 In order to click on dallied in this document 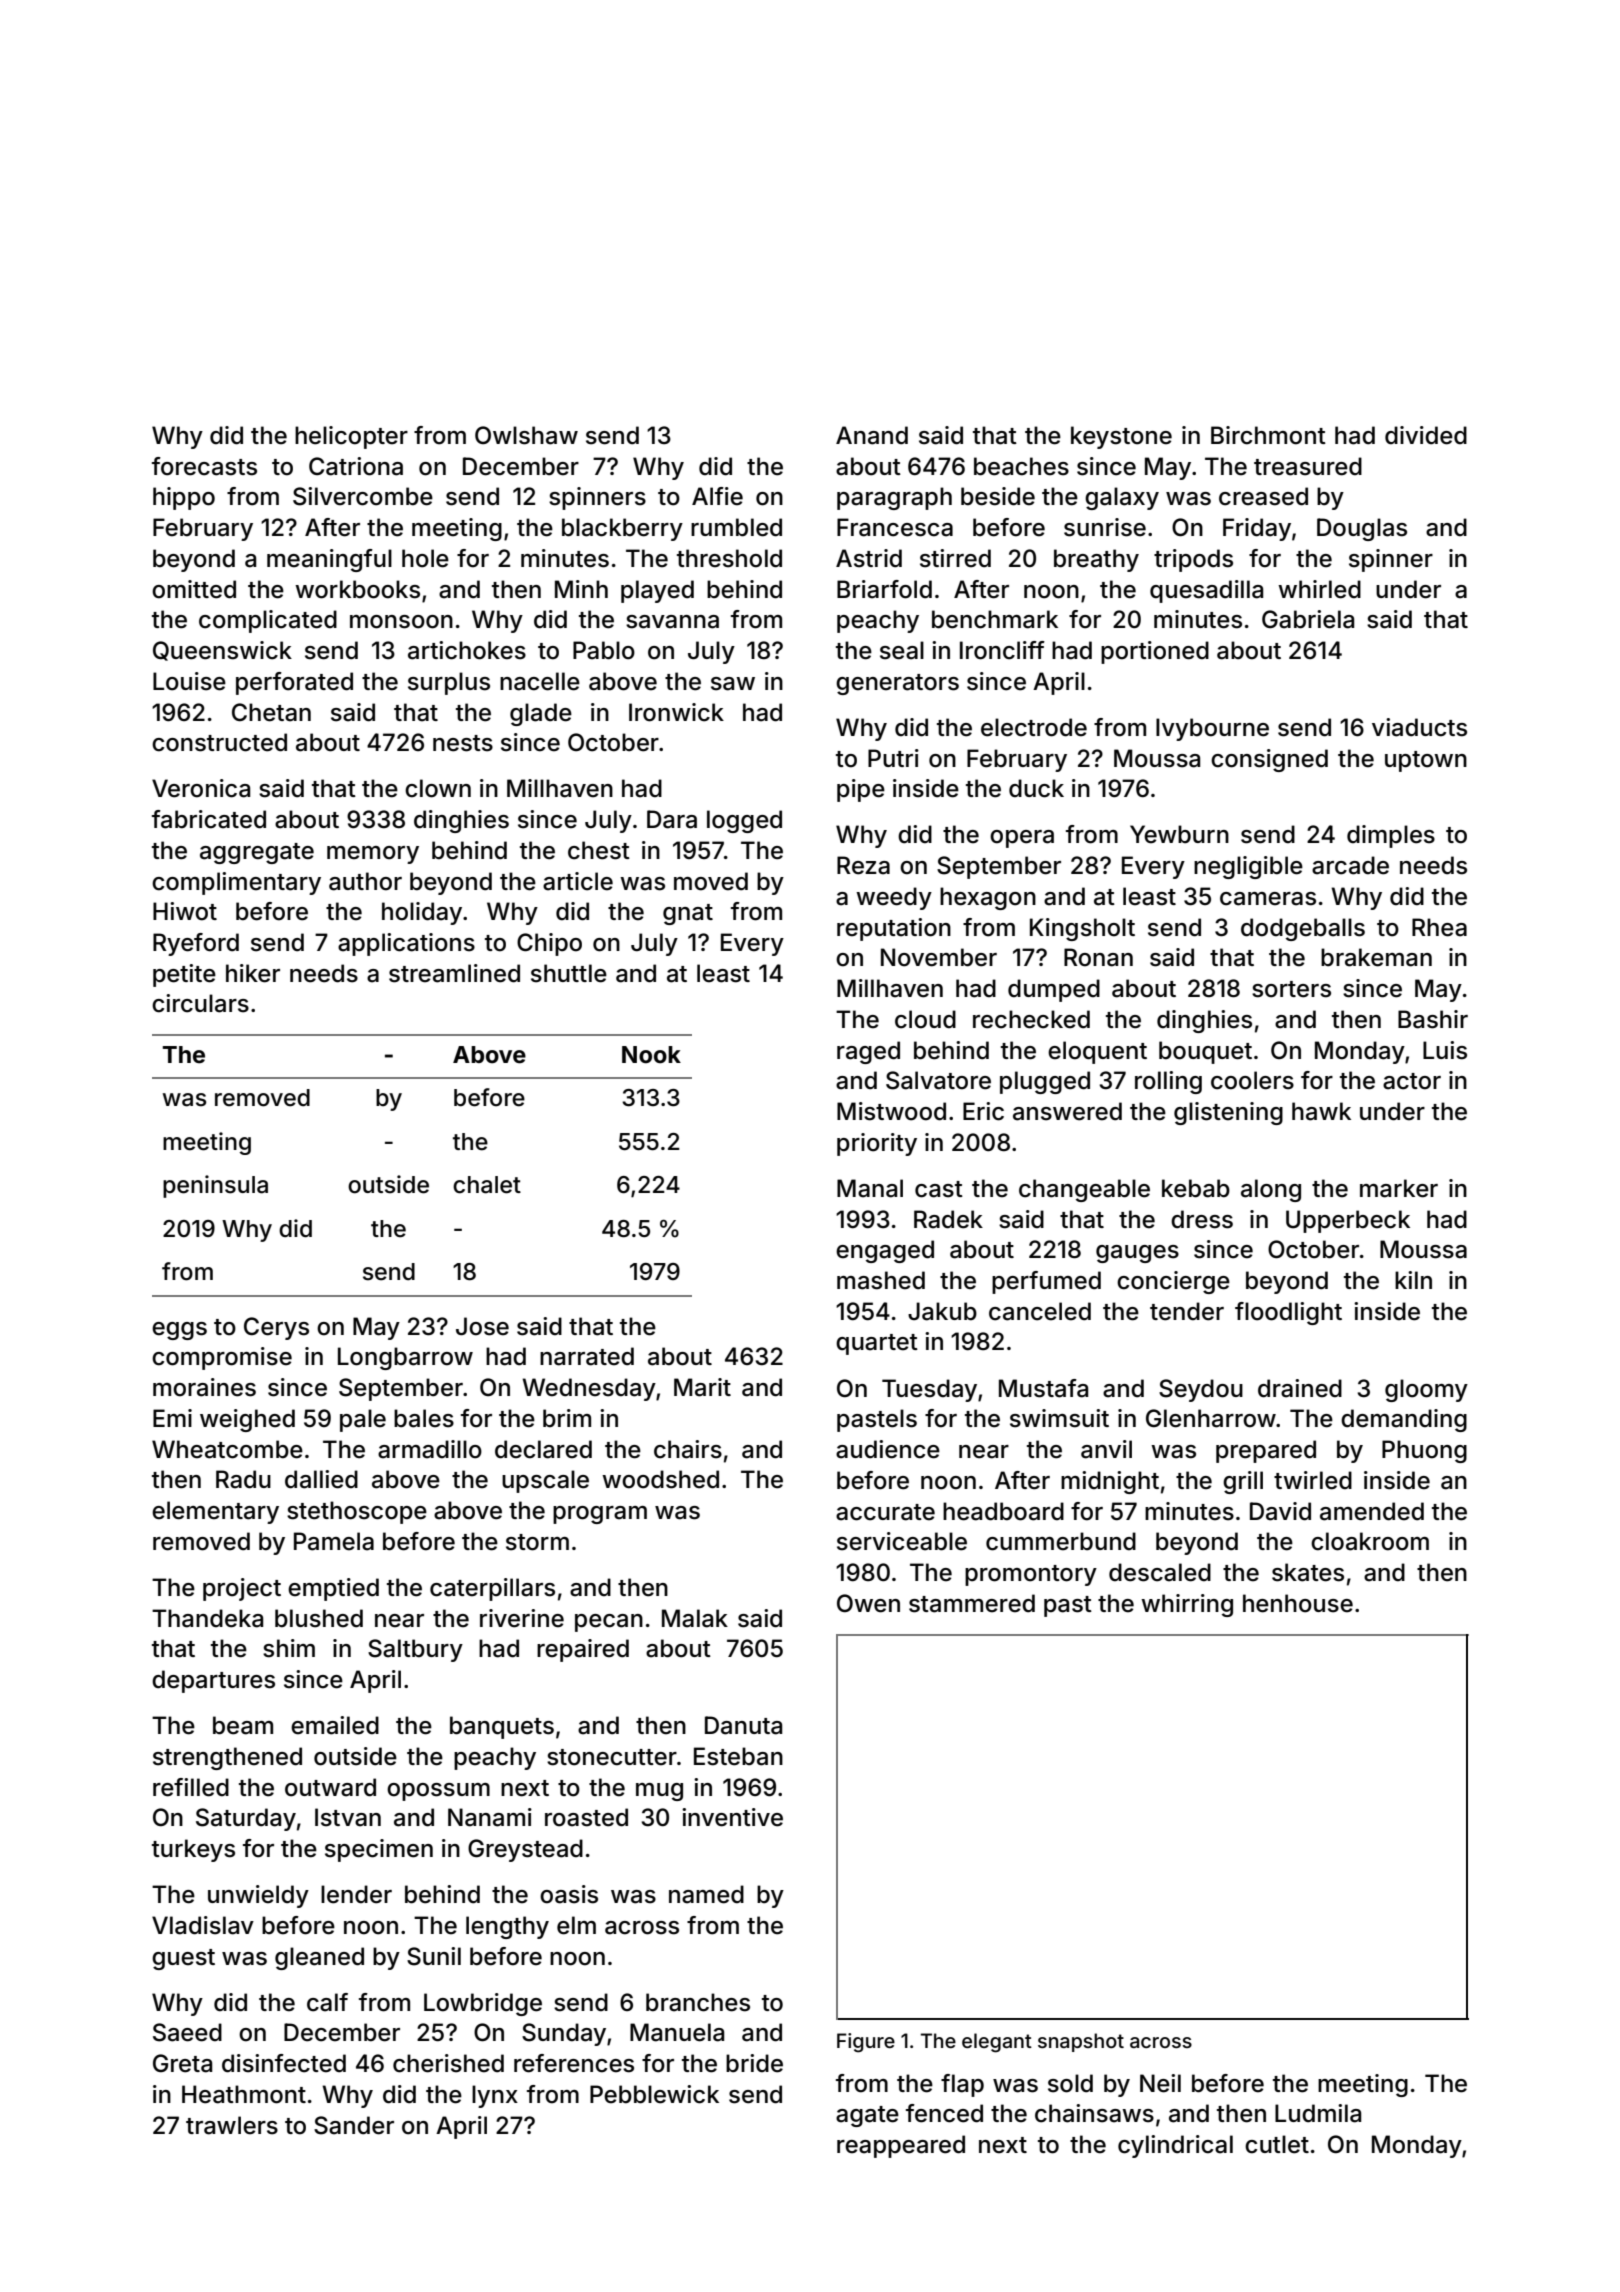, I will do `click(321, 1479)`.
